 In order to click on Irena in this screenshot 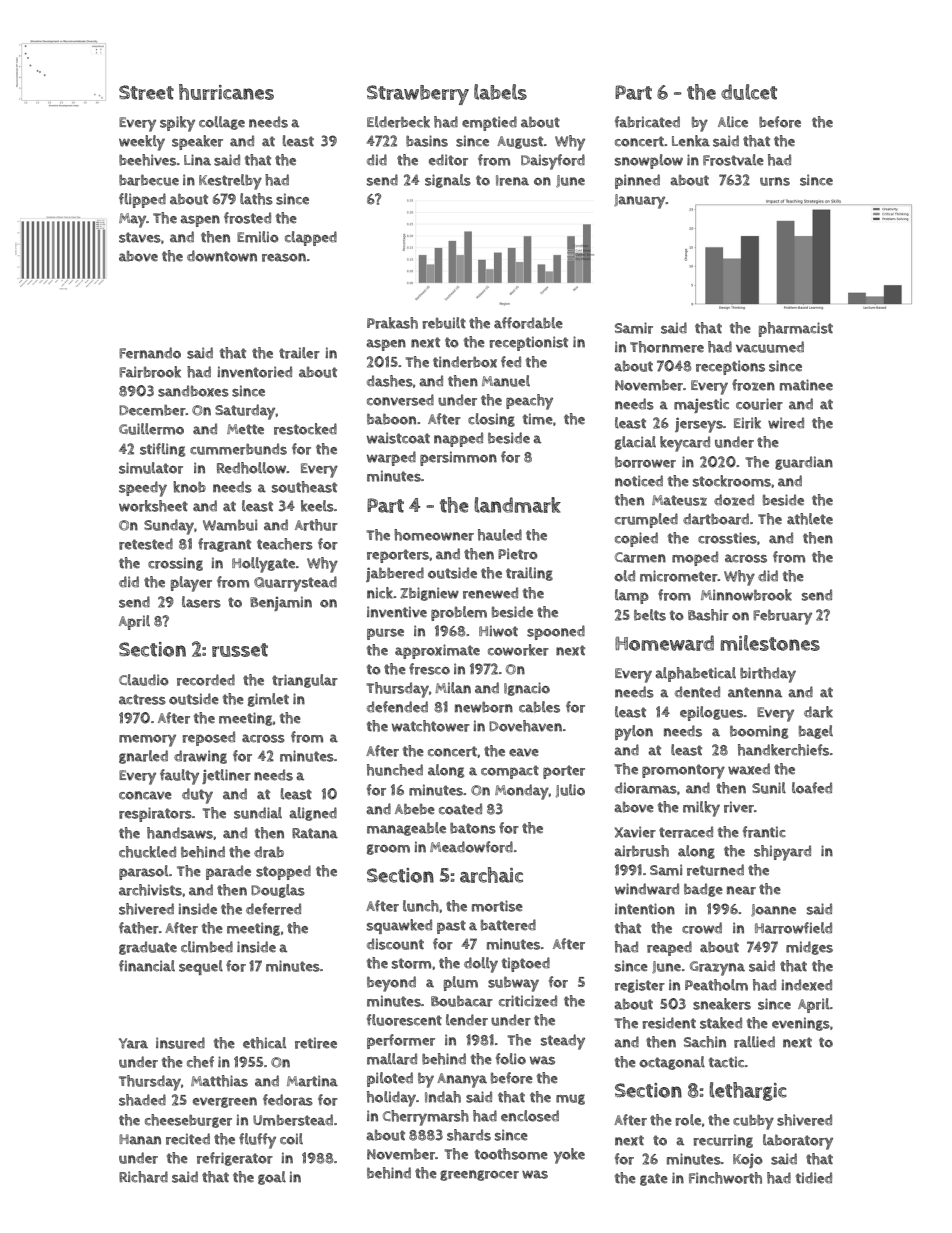, I will do `click(512, 180)`.
